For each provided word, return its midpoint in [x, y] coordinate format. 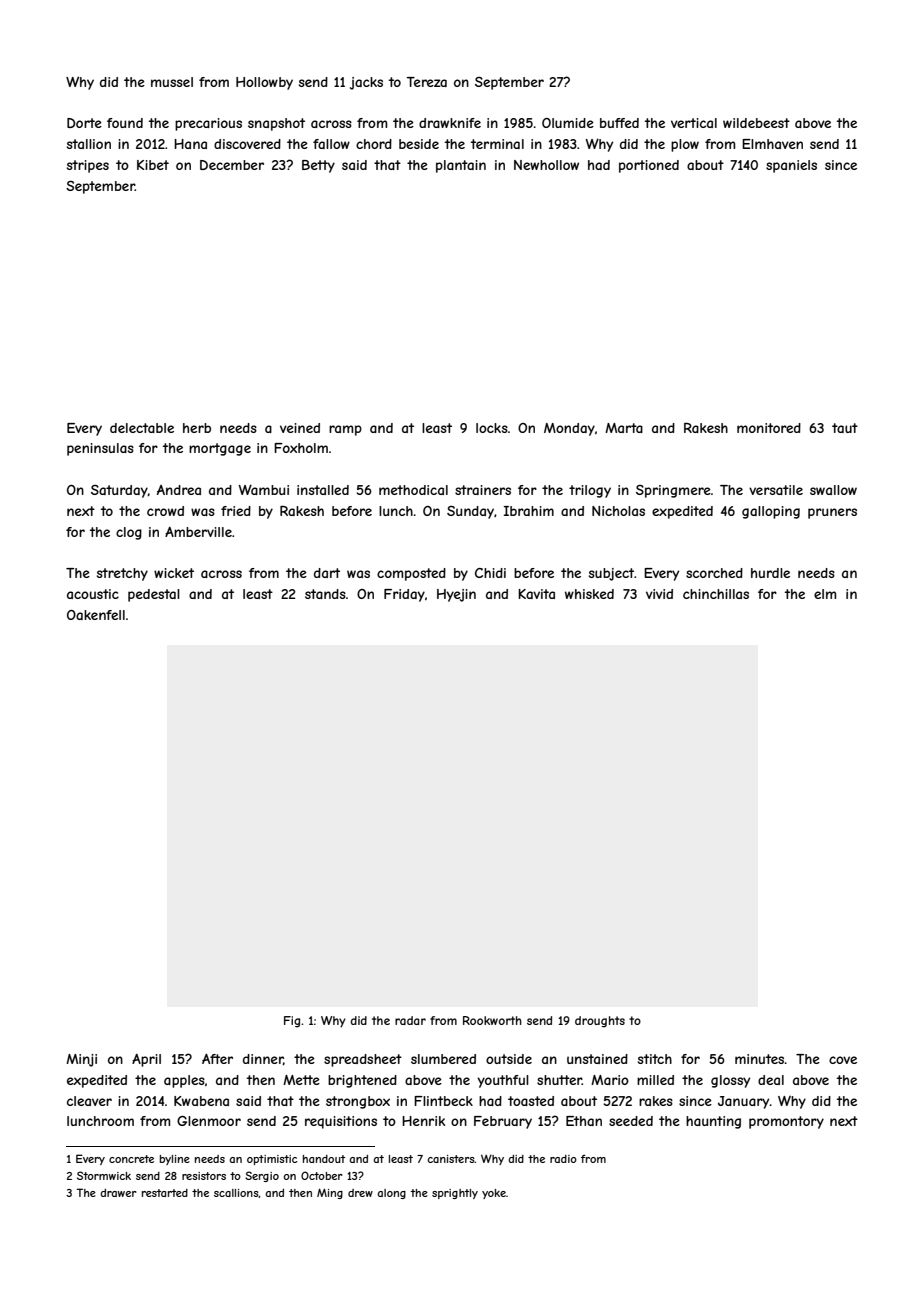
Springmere [673, 491]
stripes [88, 166]
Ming [330, 1194]
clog [129, 533]
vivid [659, 594]
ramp [345, 430]
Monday [569, 429]
